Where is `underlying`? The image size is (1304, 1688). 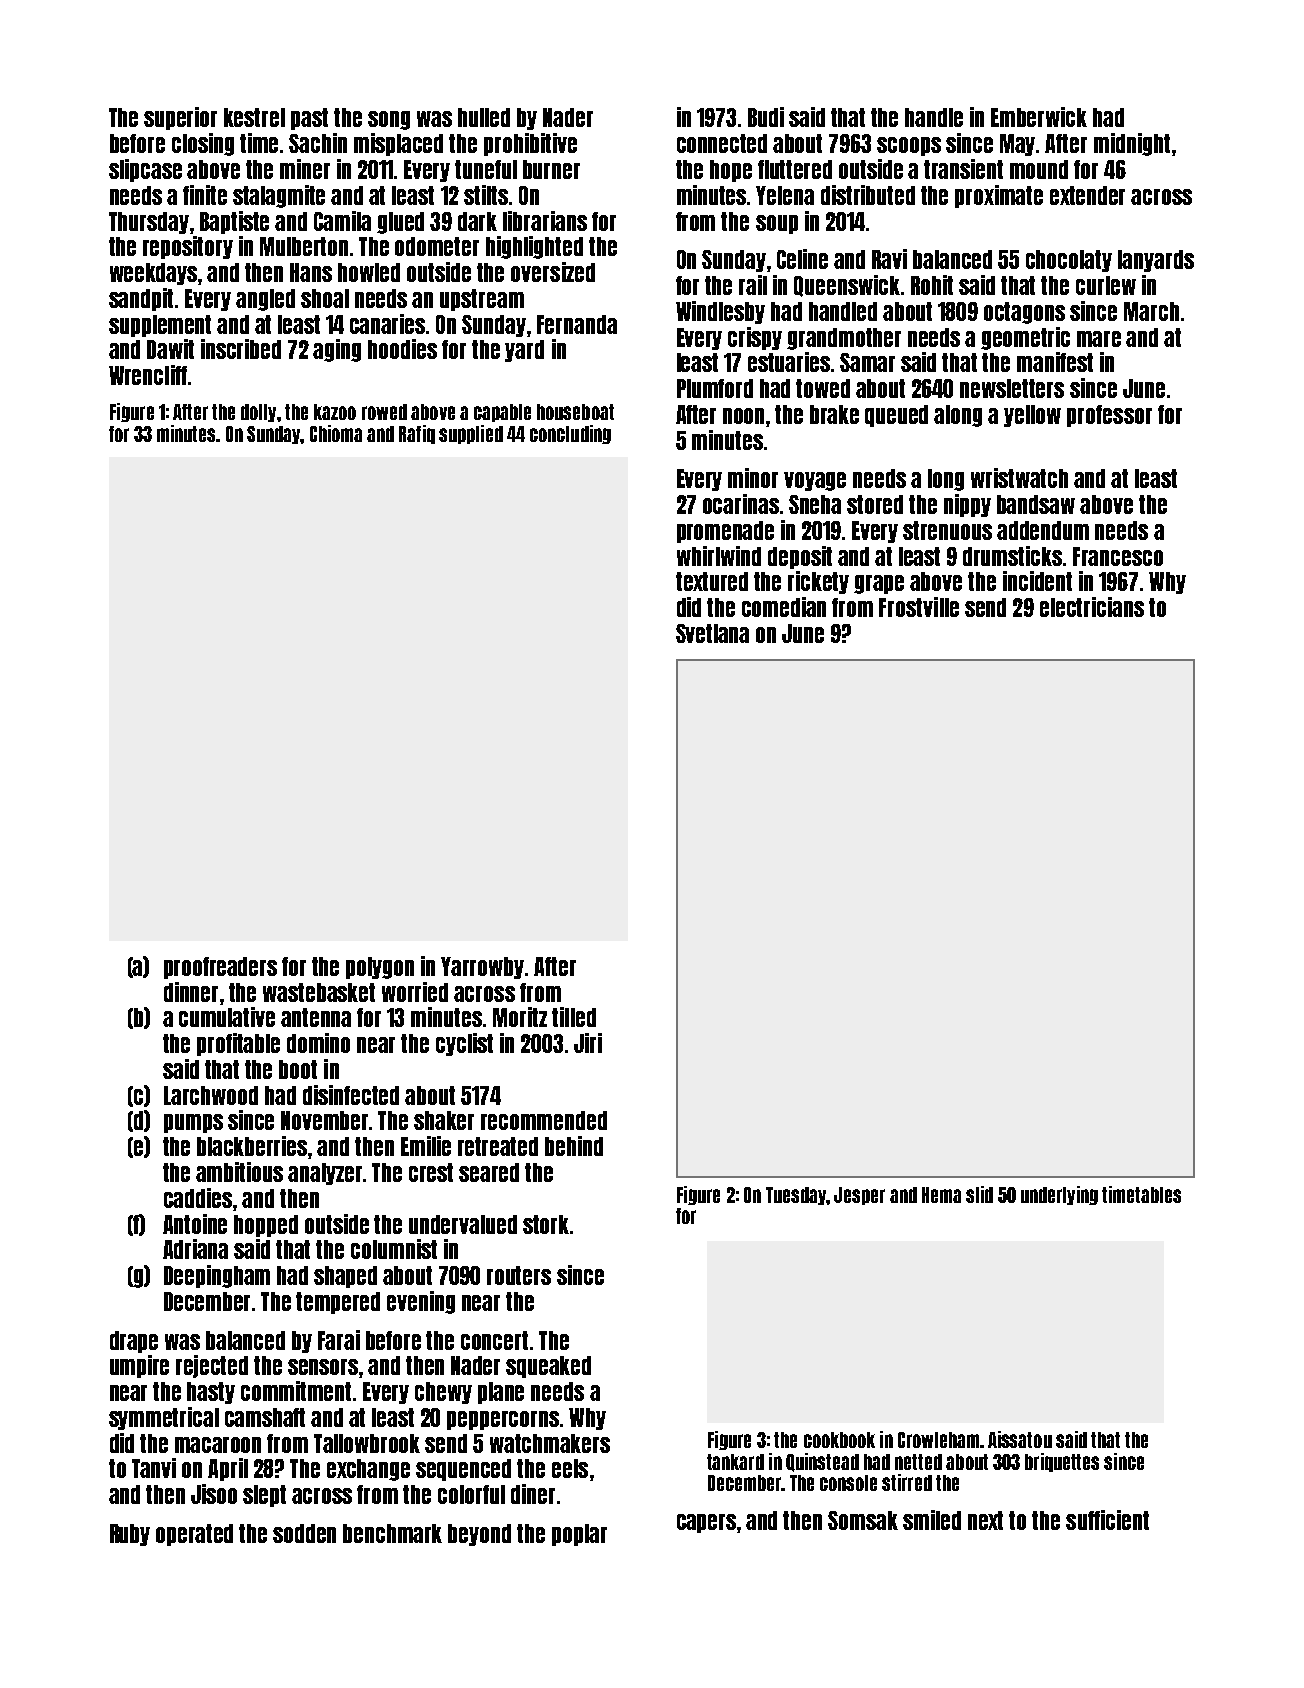
underlying is located at coordinates (1059, 1195).
